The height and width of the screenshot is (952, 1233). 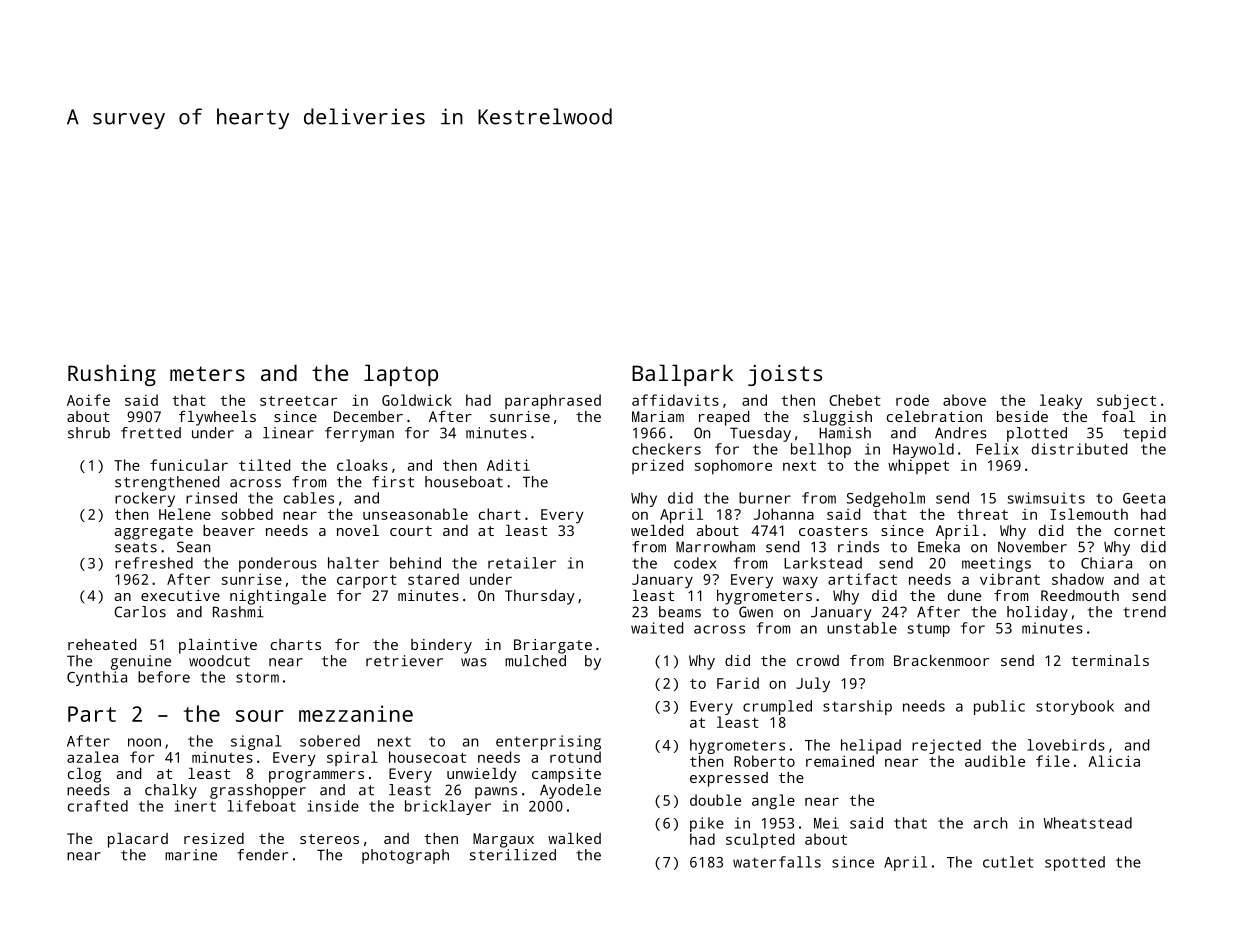 What do you see at coordinates (999, 707) in the screenshot?
I see `public` at bounding box center [999, 707].
